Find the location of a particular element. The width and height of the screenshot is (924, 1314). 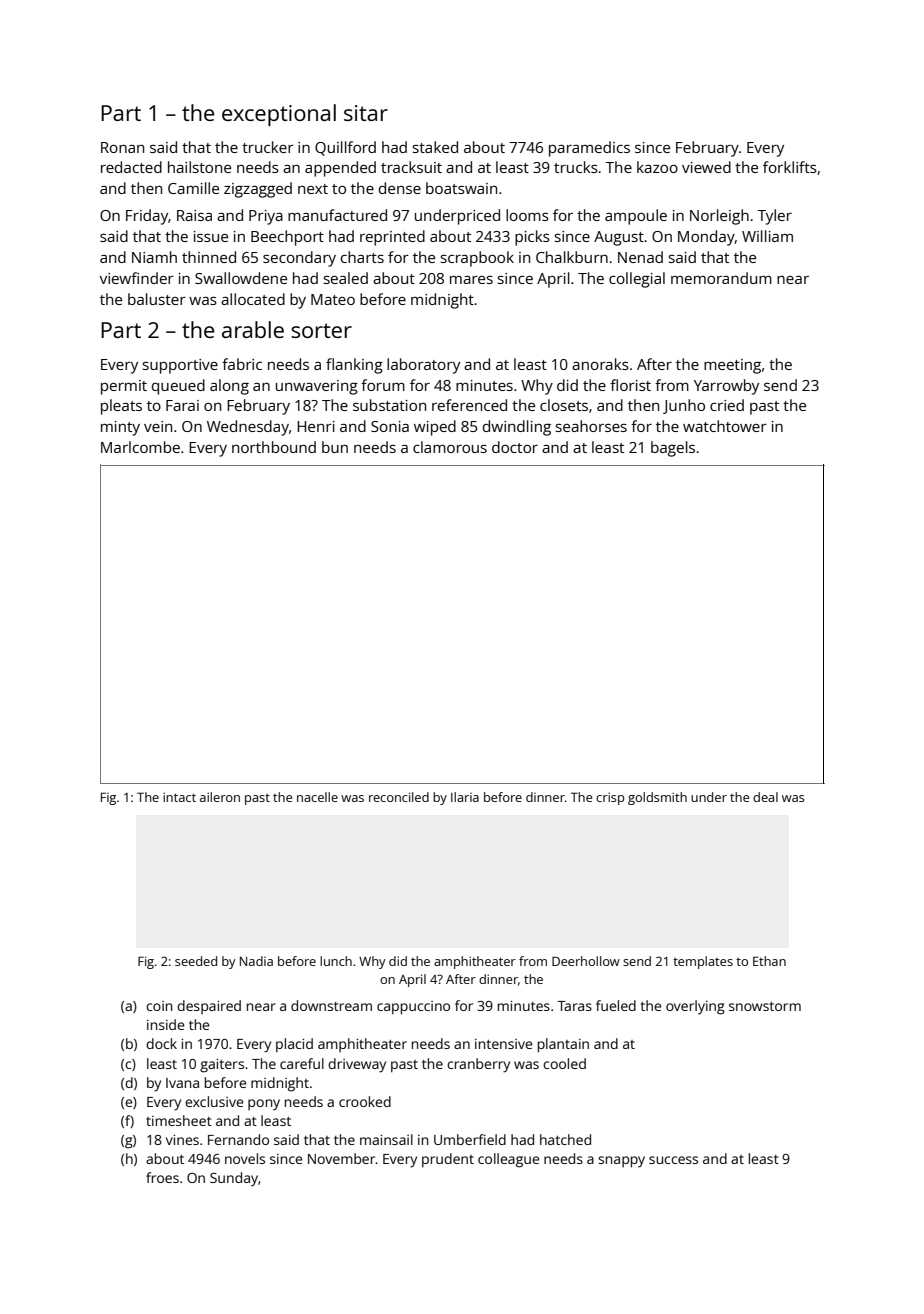

Marlcombe is located at coordinates (140, 447).
